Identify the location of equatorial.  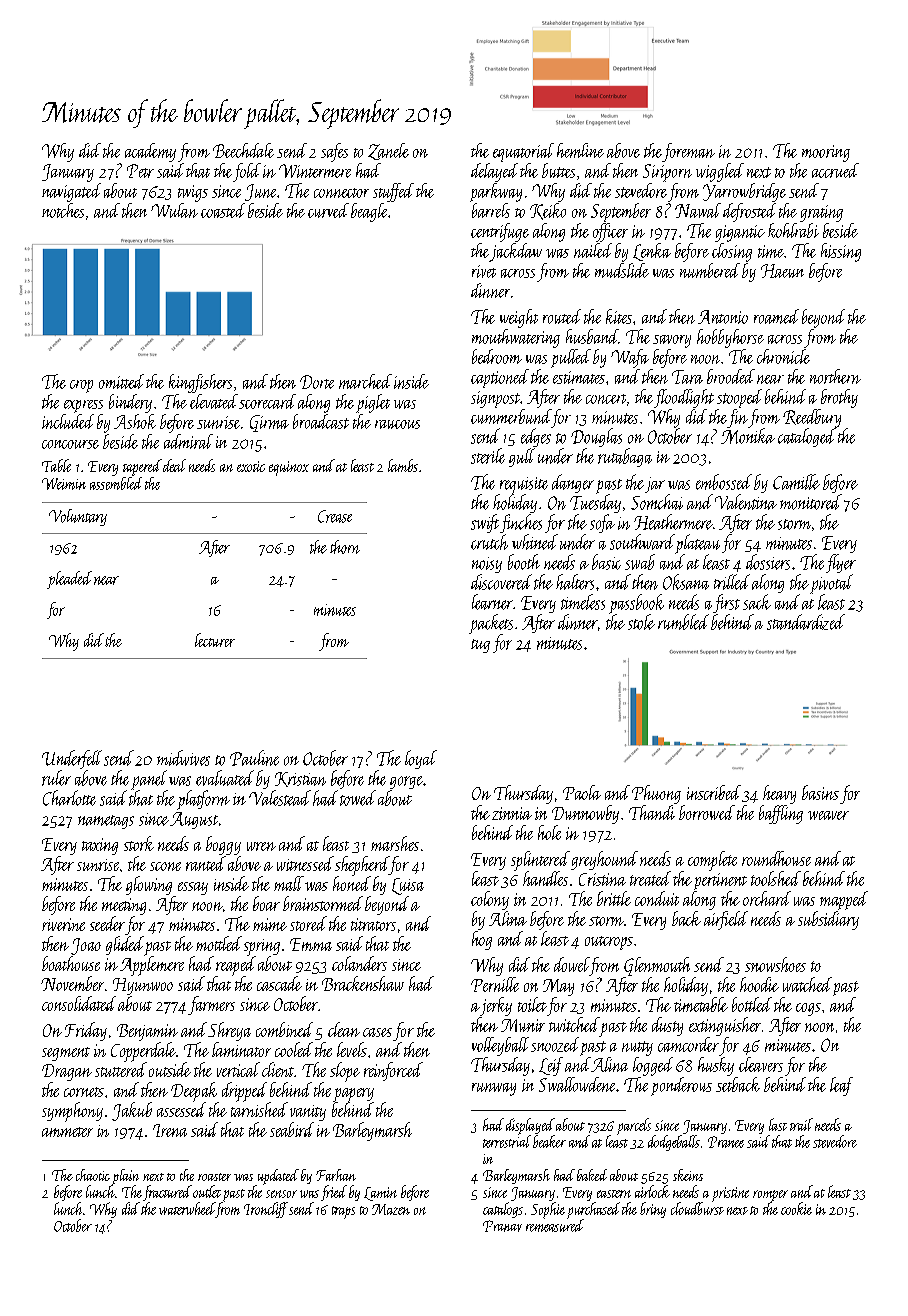
(523, 152).
